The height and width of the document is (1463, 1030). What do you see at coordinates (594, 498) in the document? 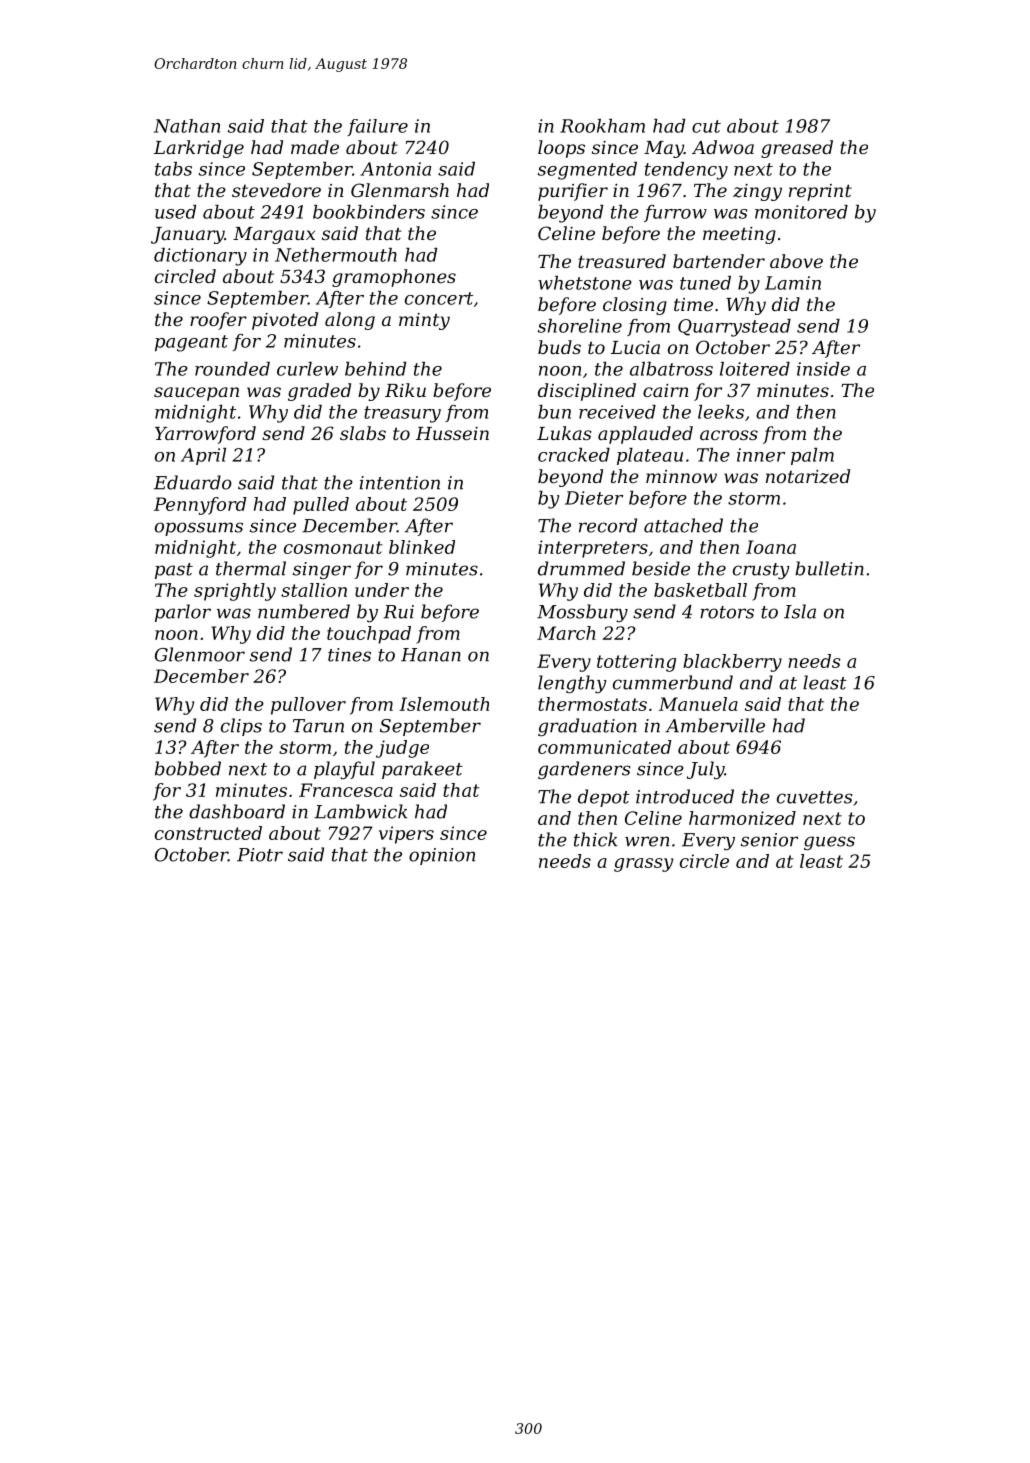
I see `Dieter` at bounding box center [594, 498].
